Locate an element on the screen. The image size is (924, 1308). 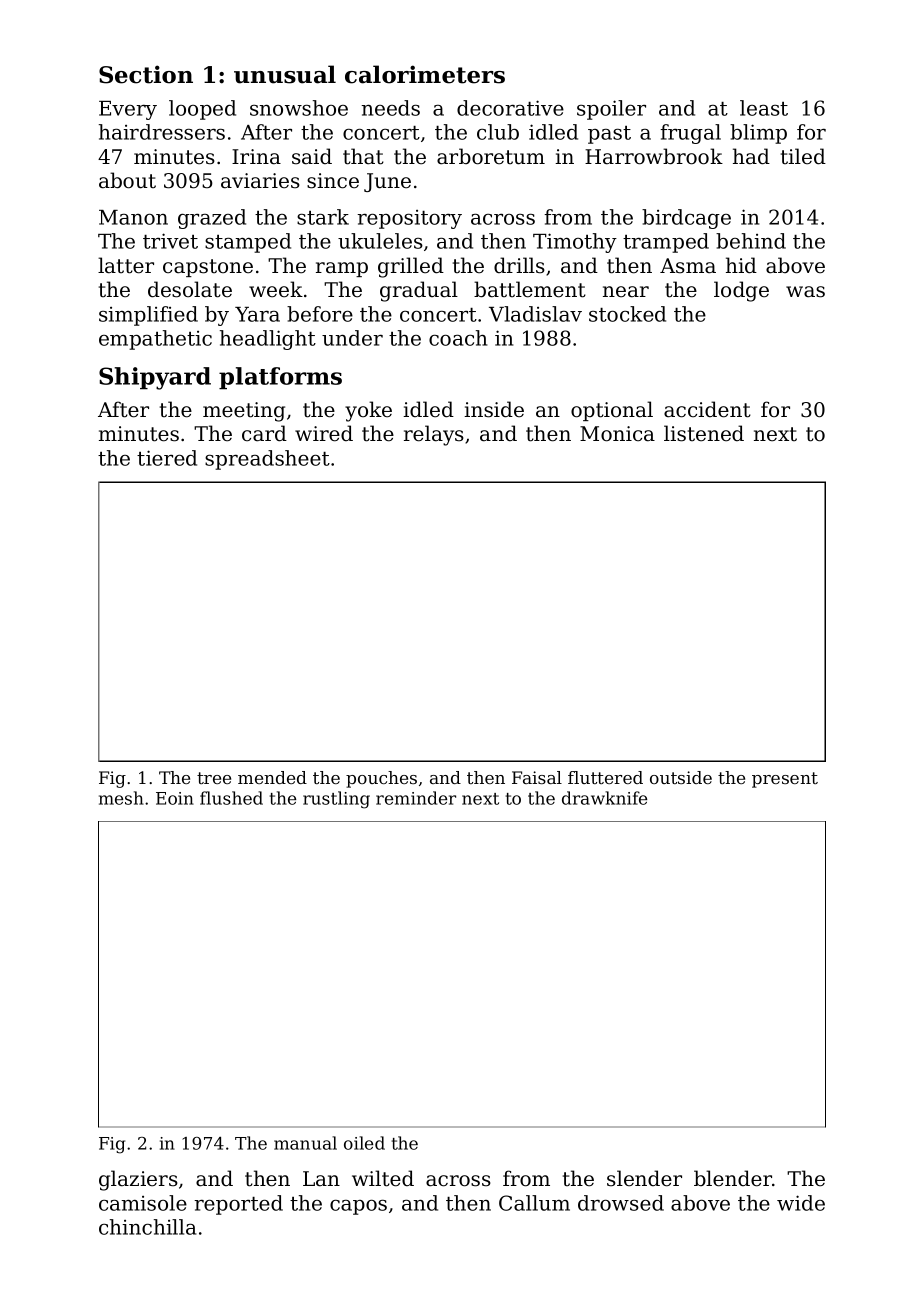
present is located at coordinates (785, 780).
